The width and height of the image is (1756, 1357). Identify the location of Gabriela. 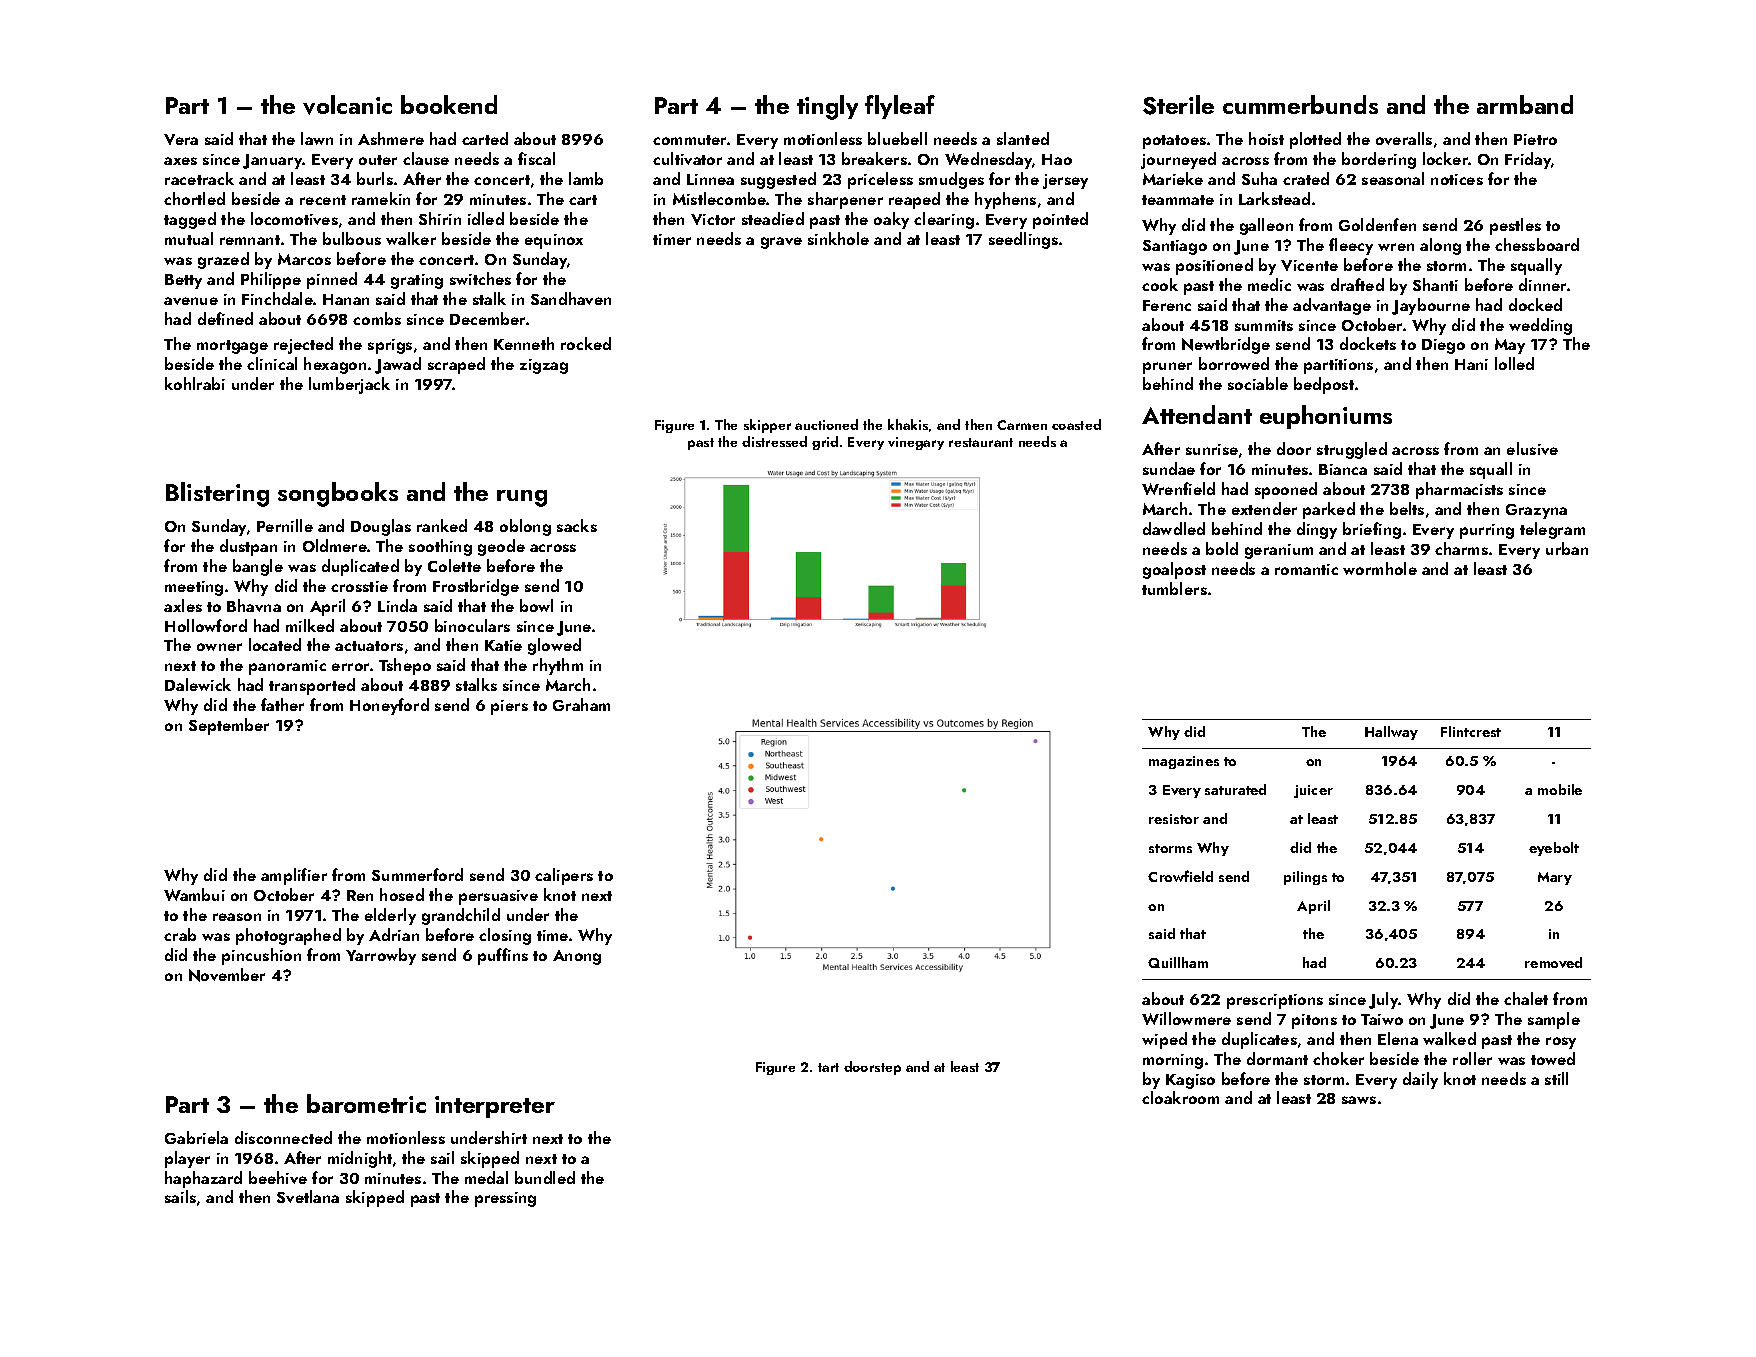
(196, 1137).
